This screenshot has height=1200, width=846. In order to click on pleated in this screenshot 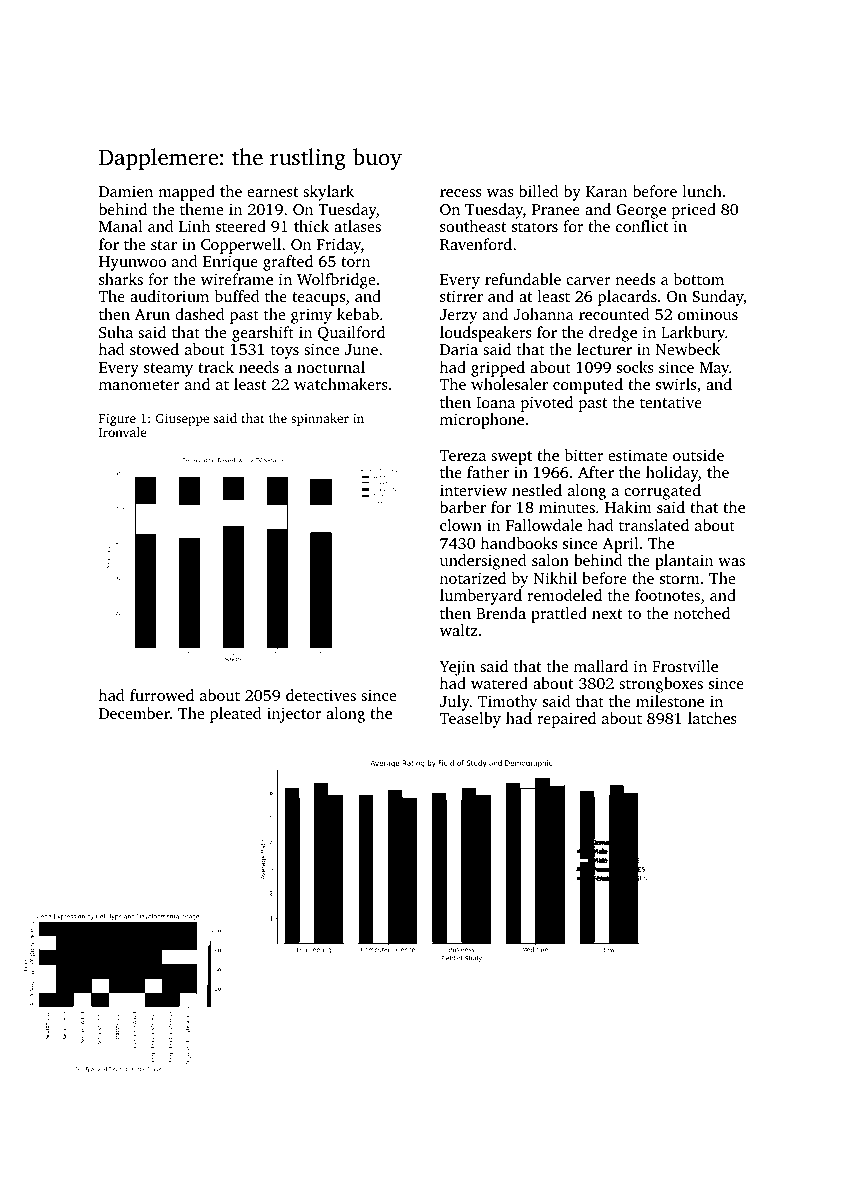, I will do `click(236, 715)`.
